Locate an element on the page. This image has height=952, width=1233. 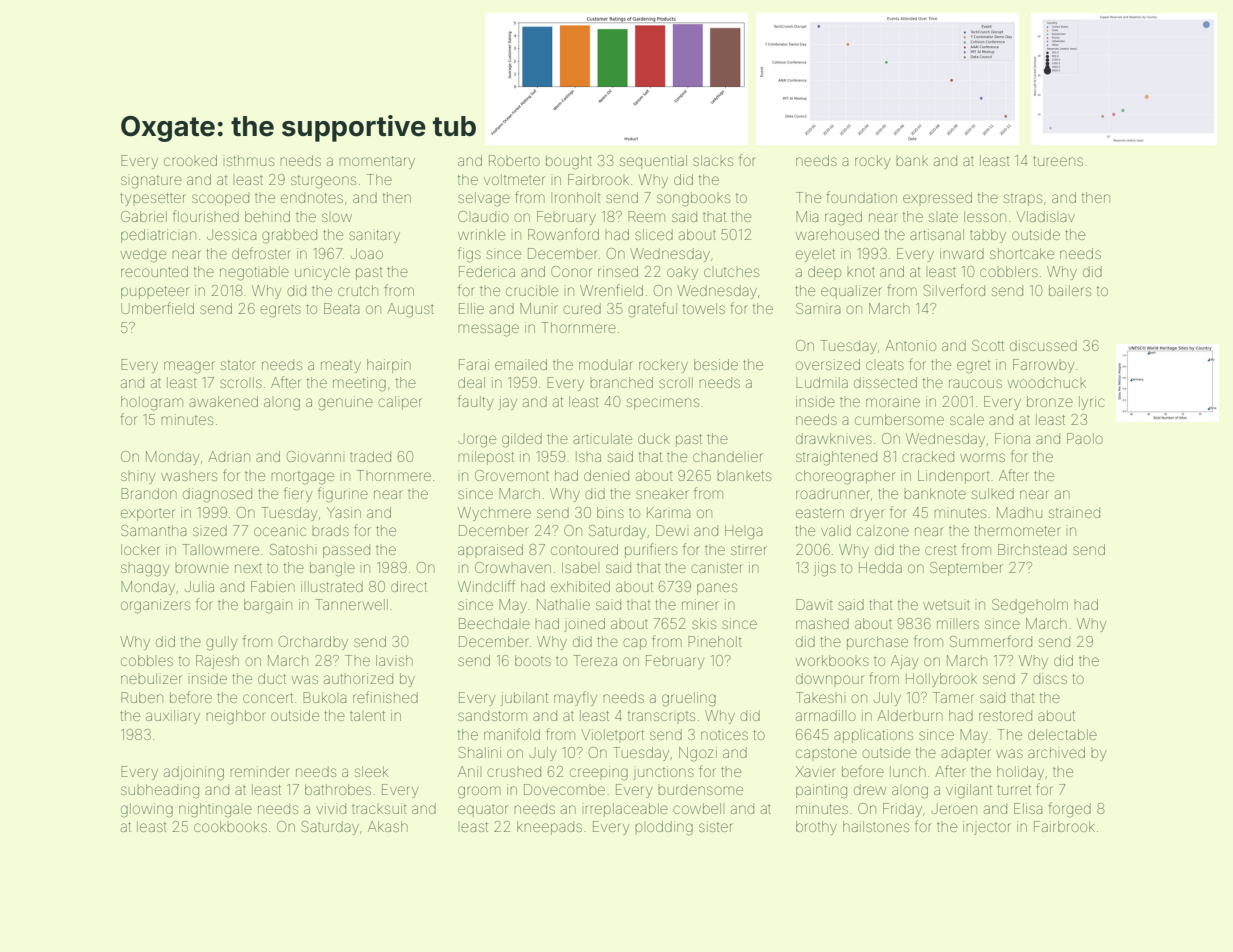
traded is located at coordinates (370, 456).
